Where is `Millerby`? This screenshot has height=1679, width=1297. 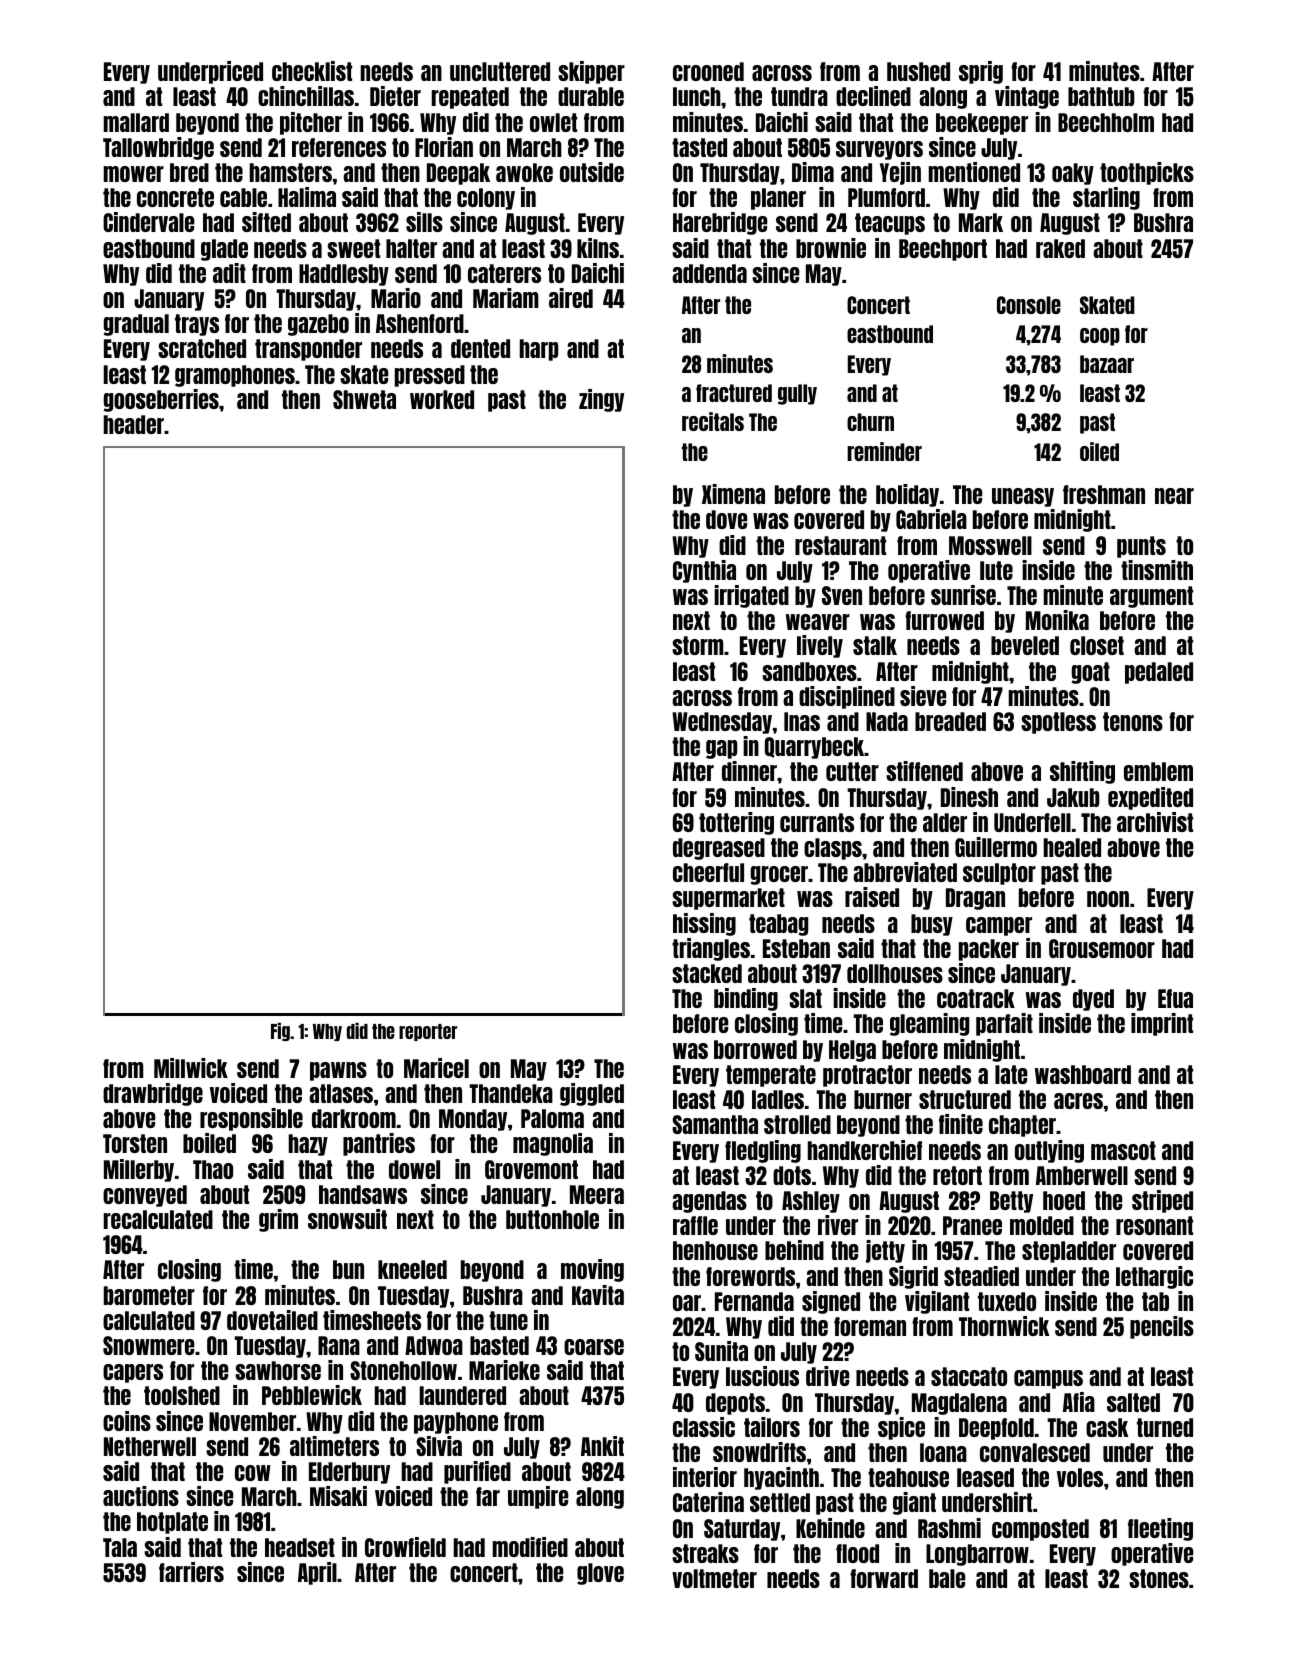
Millerby is located at coordinates (139, 1170).
